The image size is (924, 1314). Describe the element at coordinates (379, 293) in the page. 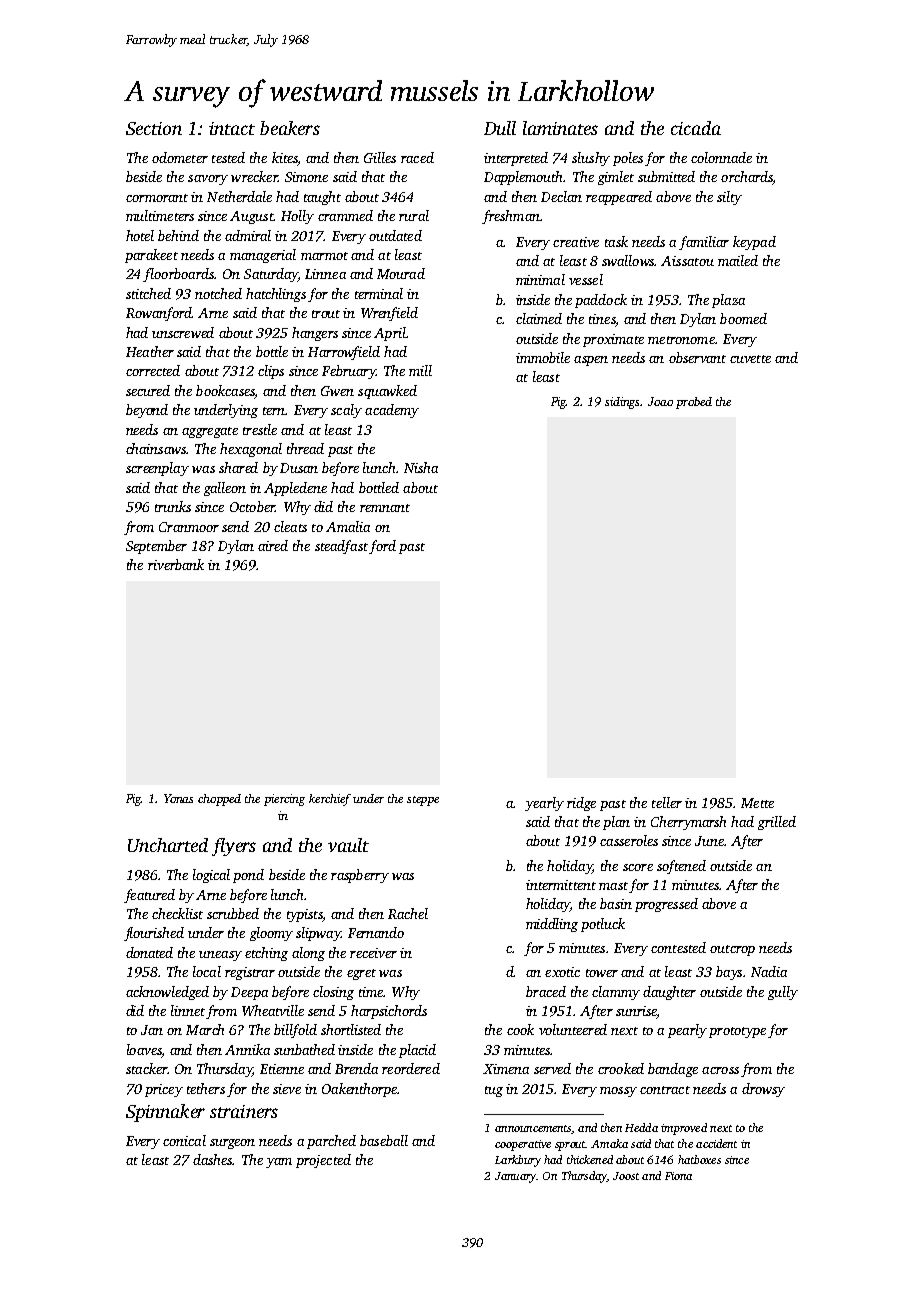

I see `terminal` at that location.
